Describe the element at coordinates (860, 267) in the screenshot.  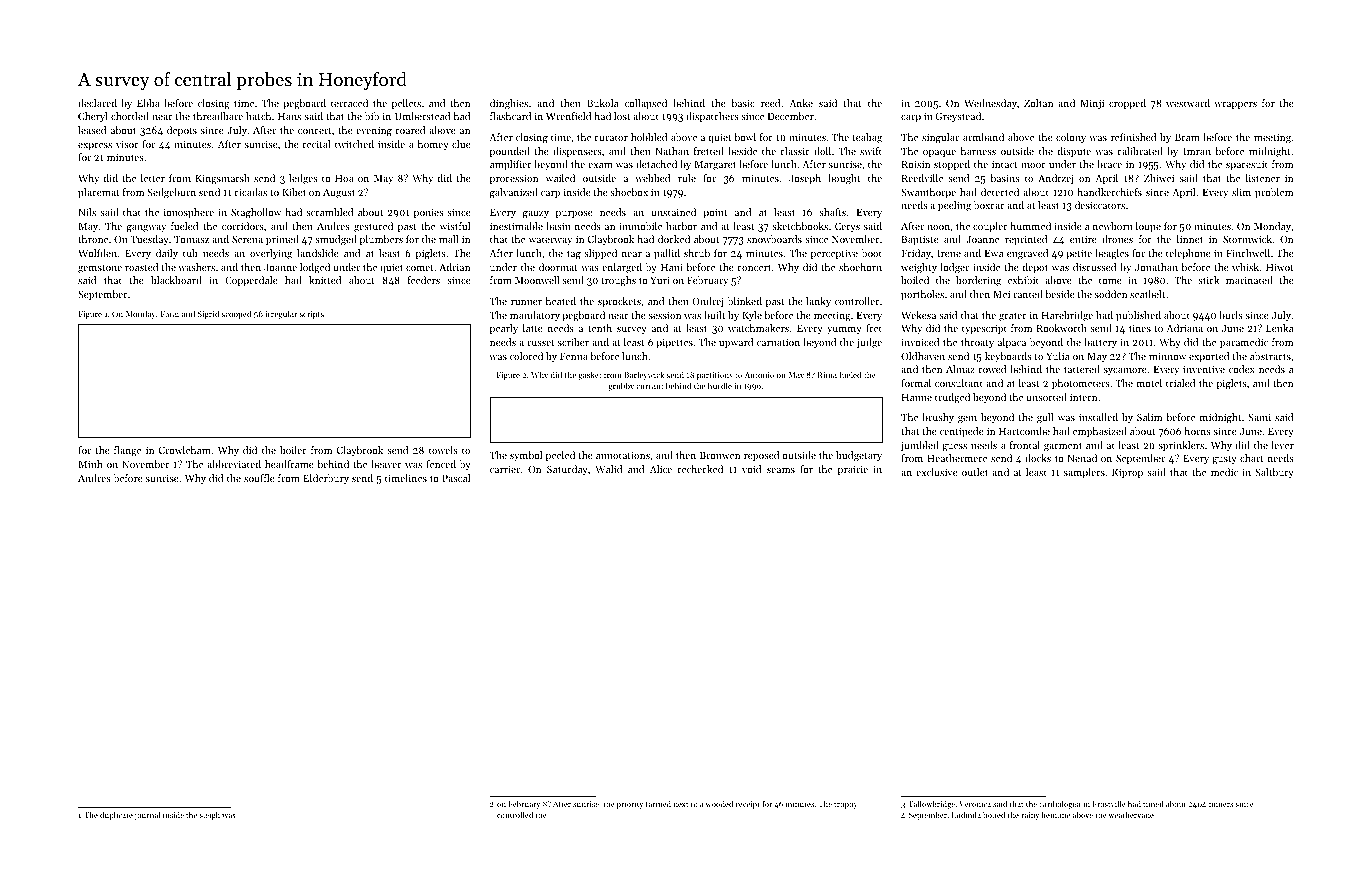
I see `shoehorn` at that location.
